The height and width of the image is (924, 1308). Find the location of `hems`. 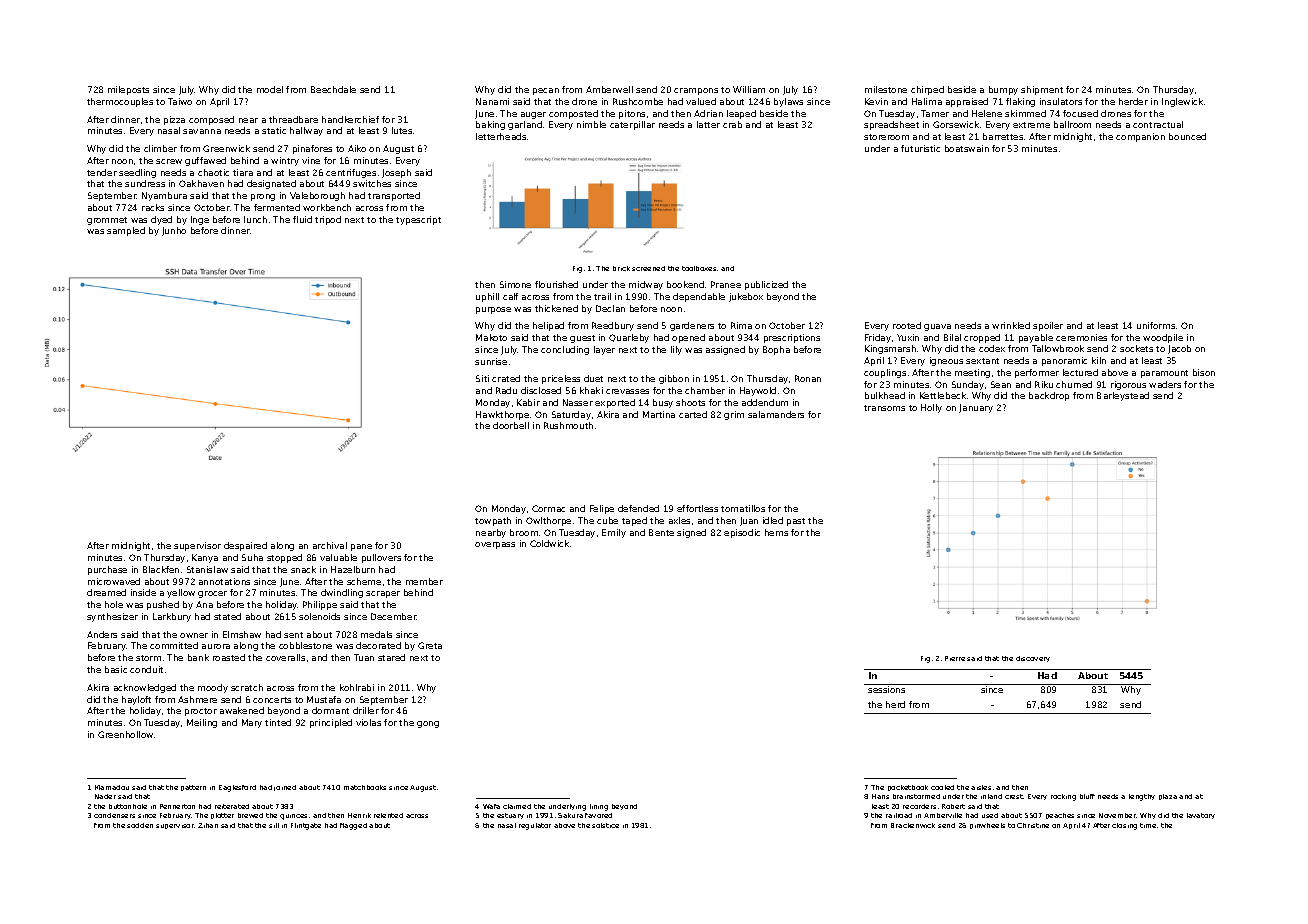

hems is located at coordinates (776, 532).
